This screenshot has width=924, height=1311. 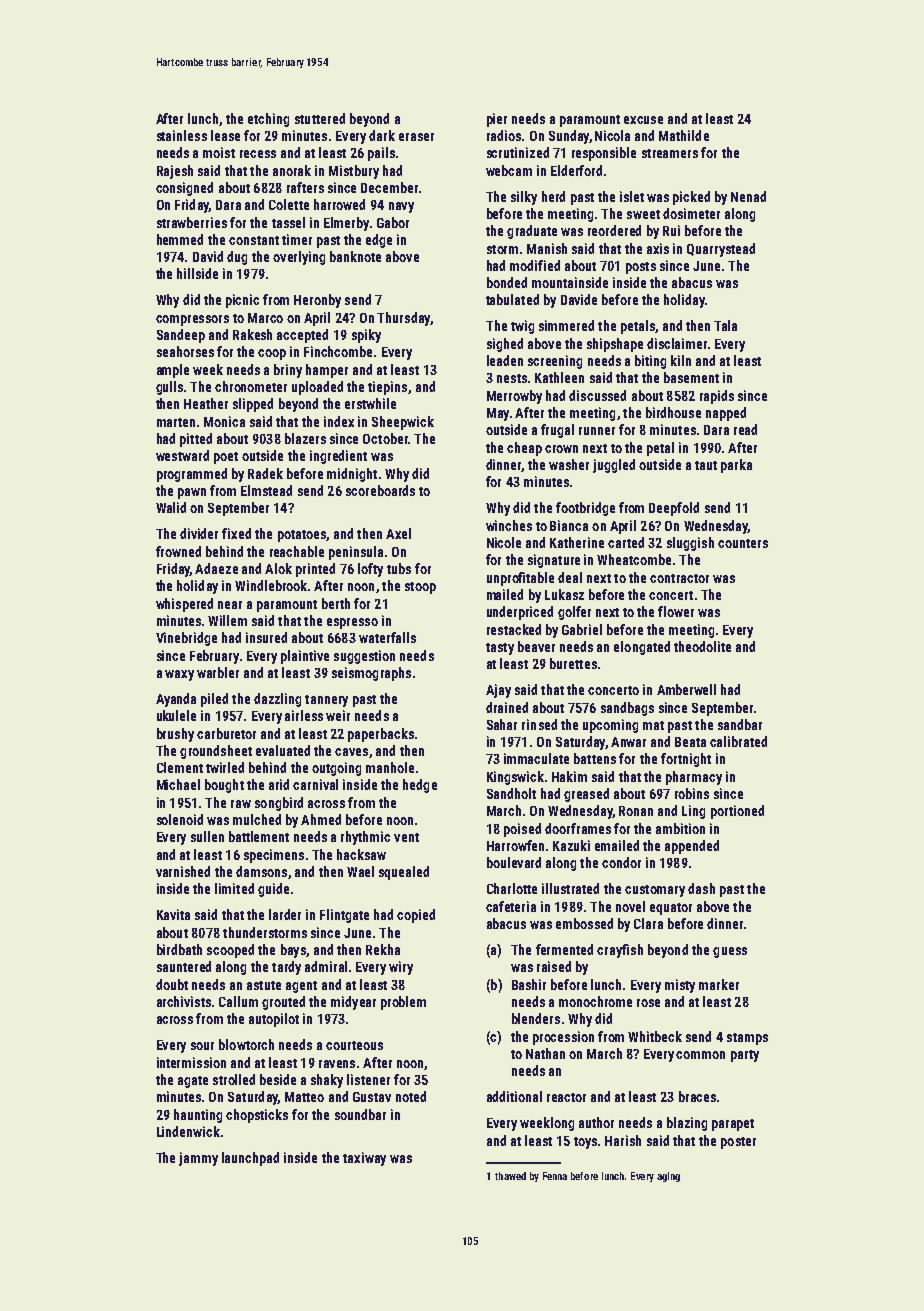 What do you see at coordinates (706, 465) in the screenshot?
I see `taut` at bounding box center [706, 465].
